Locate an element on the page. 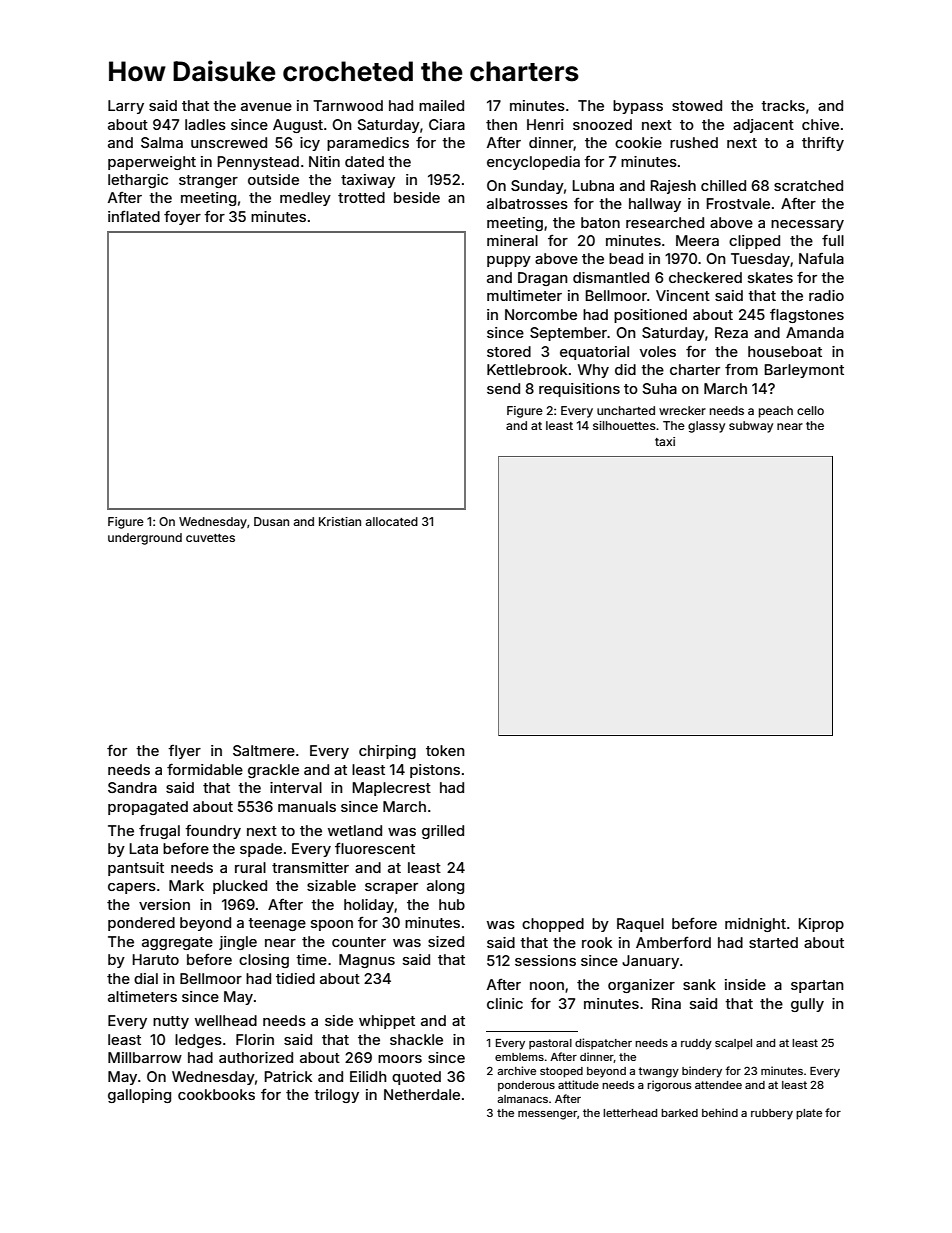  cookbooks is located at coordinates (216, 1094).
